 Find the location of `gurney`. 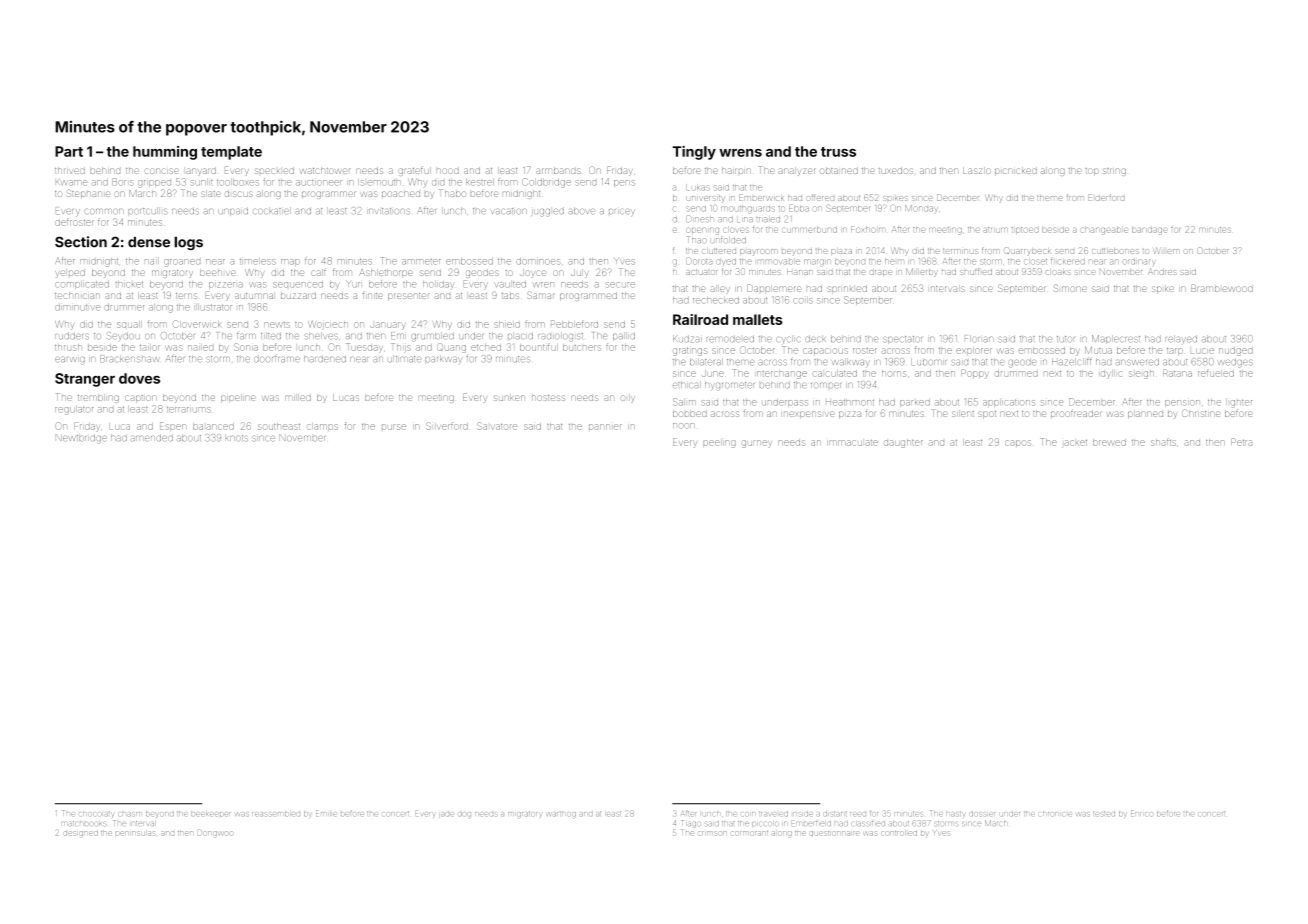

gurney is located at coordinates (757, 444).
